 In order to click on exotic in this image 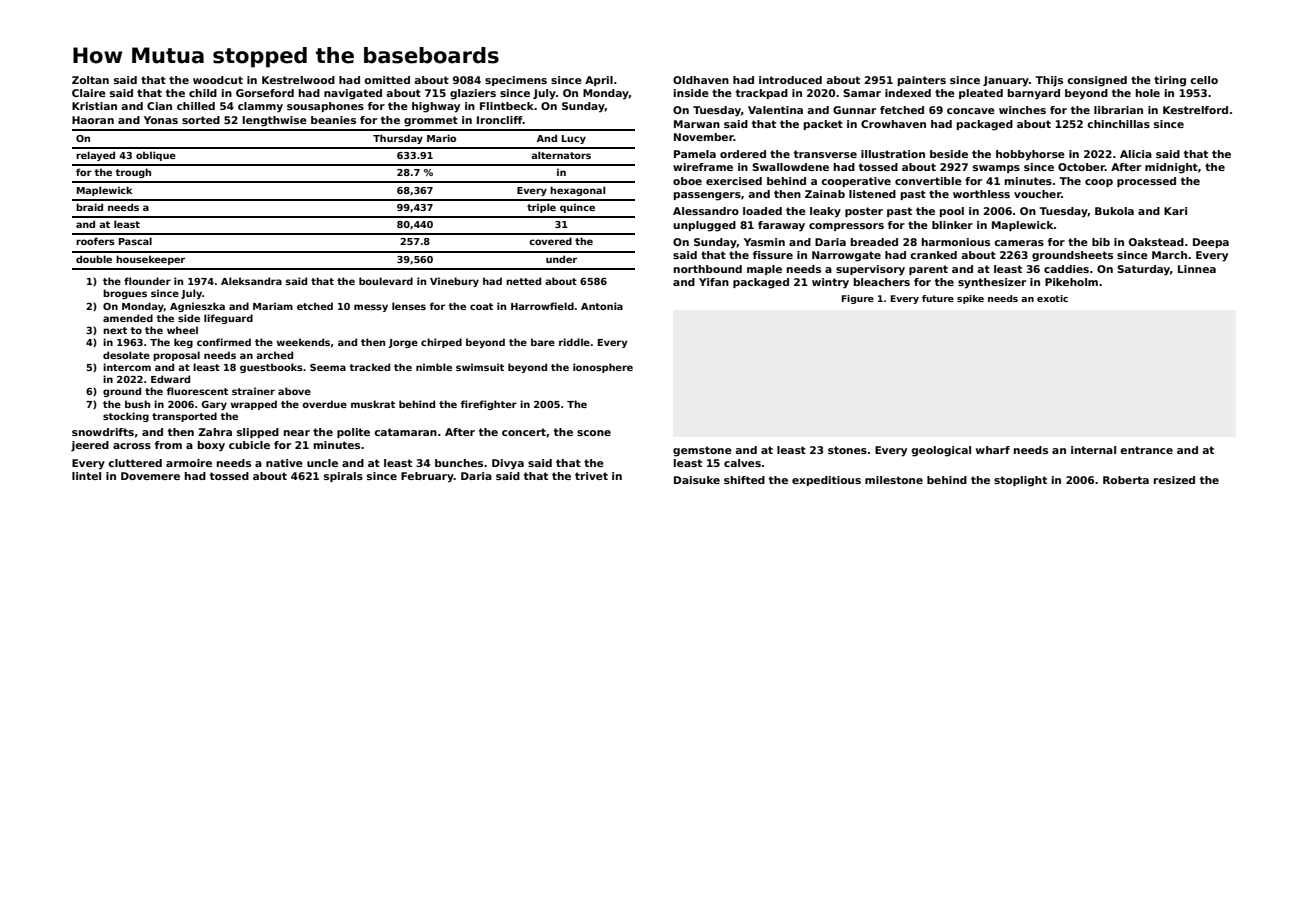, I will do `click(1052, 298)`.
